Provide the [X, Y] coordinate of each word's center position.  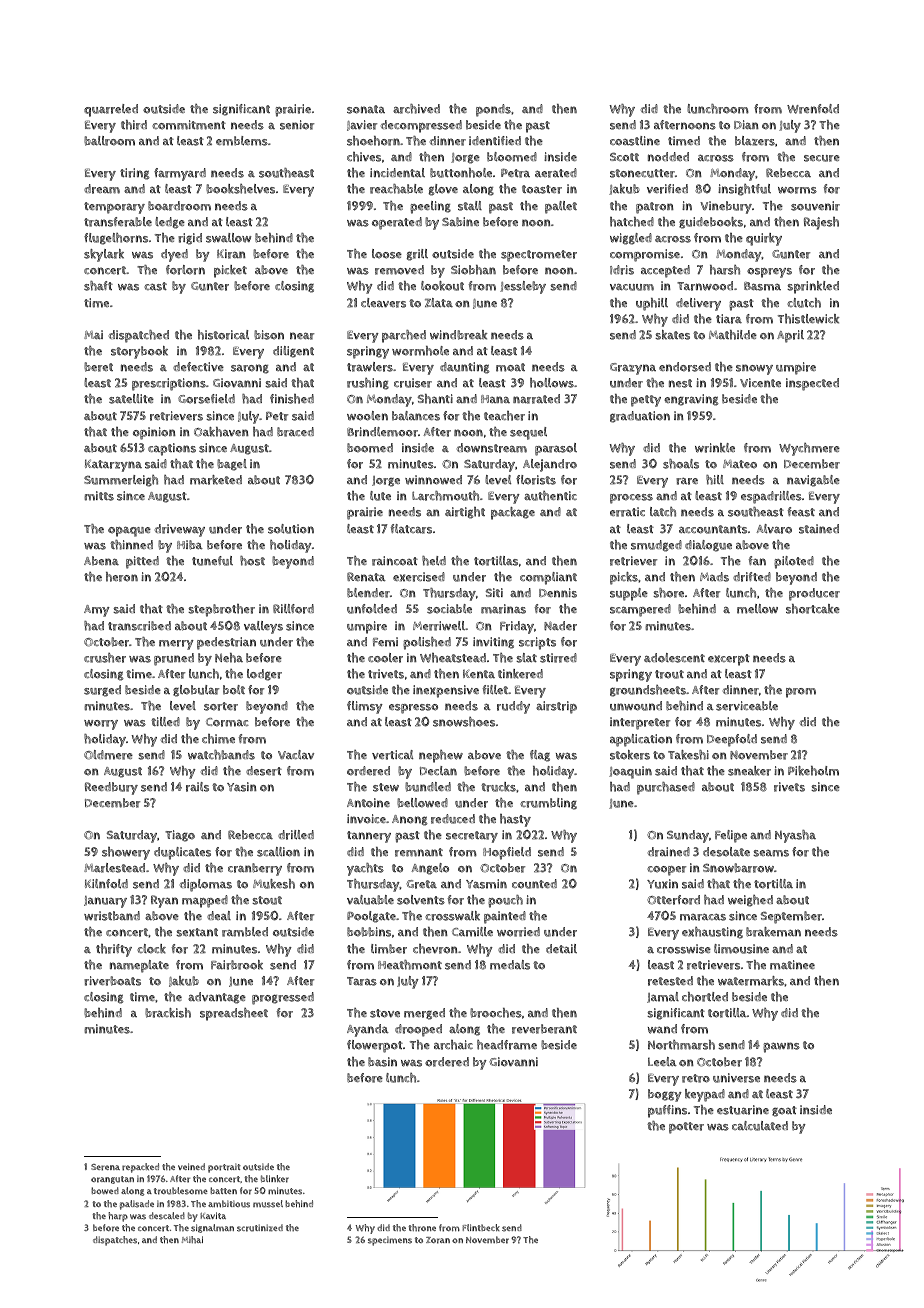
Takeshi [688, 755]
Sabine [460, 222]
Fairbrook [237, 965]
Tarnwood [705, 286]
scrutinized [260, 1228]
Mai [93, 334]
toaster [542, 189]
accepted [665, 271]
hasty [515, 820]
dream [102, 189]
